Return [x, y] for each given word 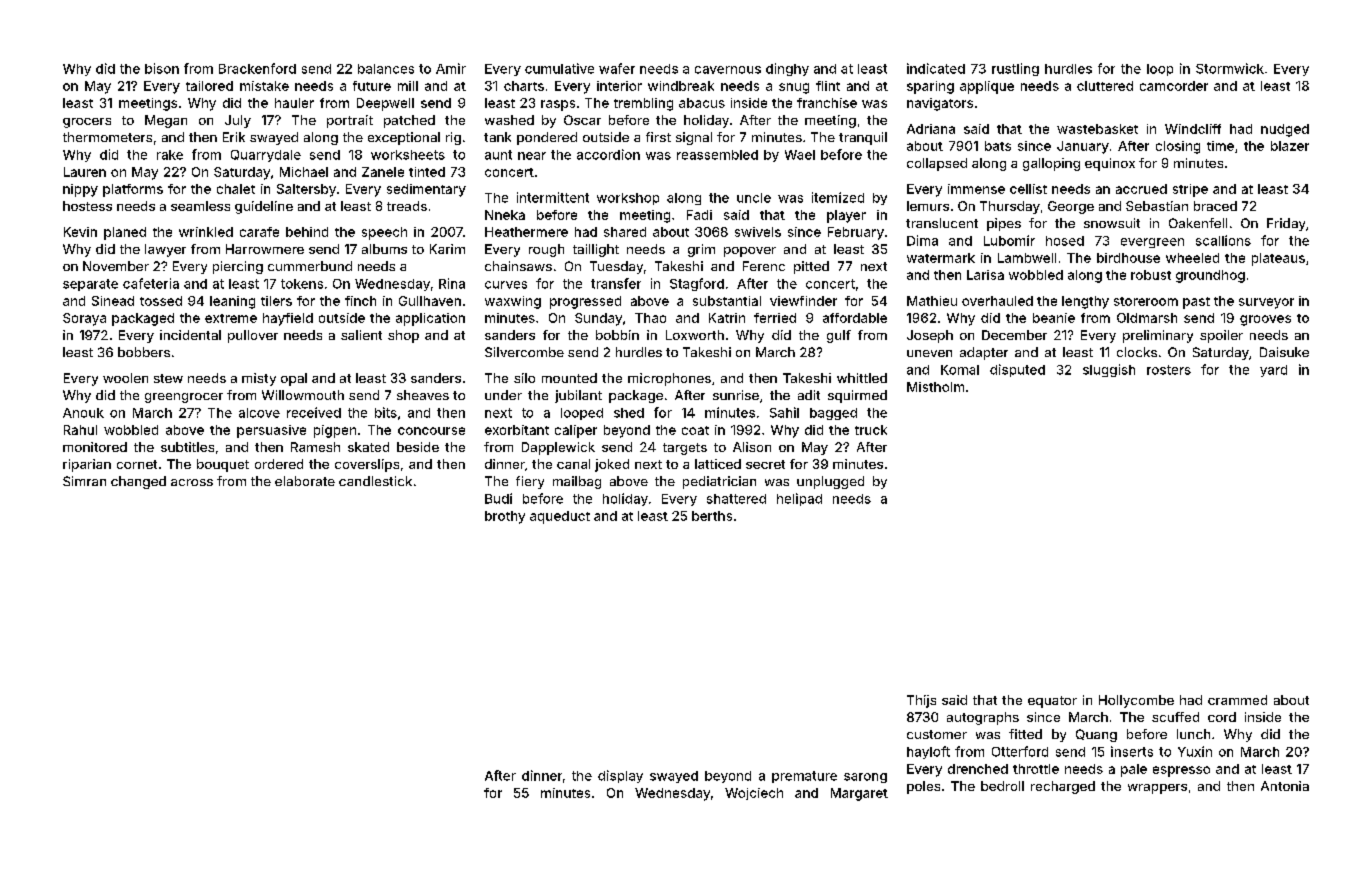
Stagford [697, 284]
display [620, 776]
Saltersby [306, 190]
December [1014, 335]
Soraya [84, 319]
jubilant [578, 396]
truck [871, 430]
